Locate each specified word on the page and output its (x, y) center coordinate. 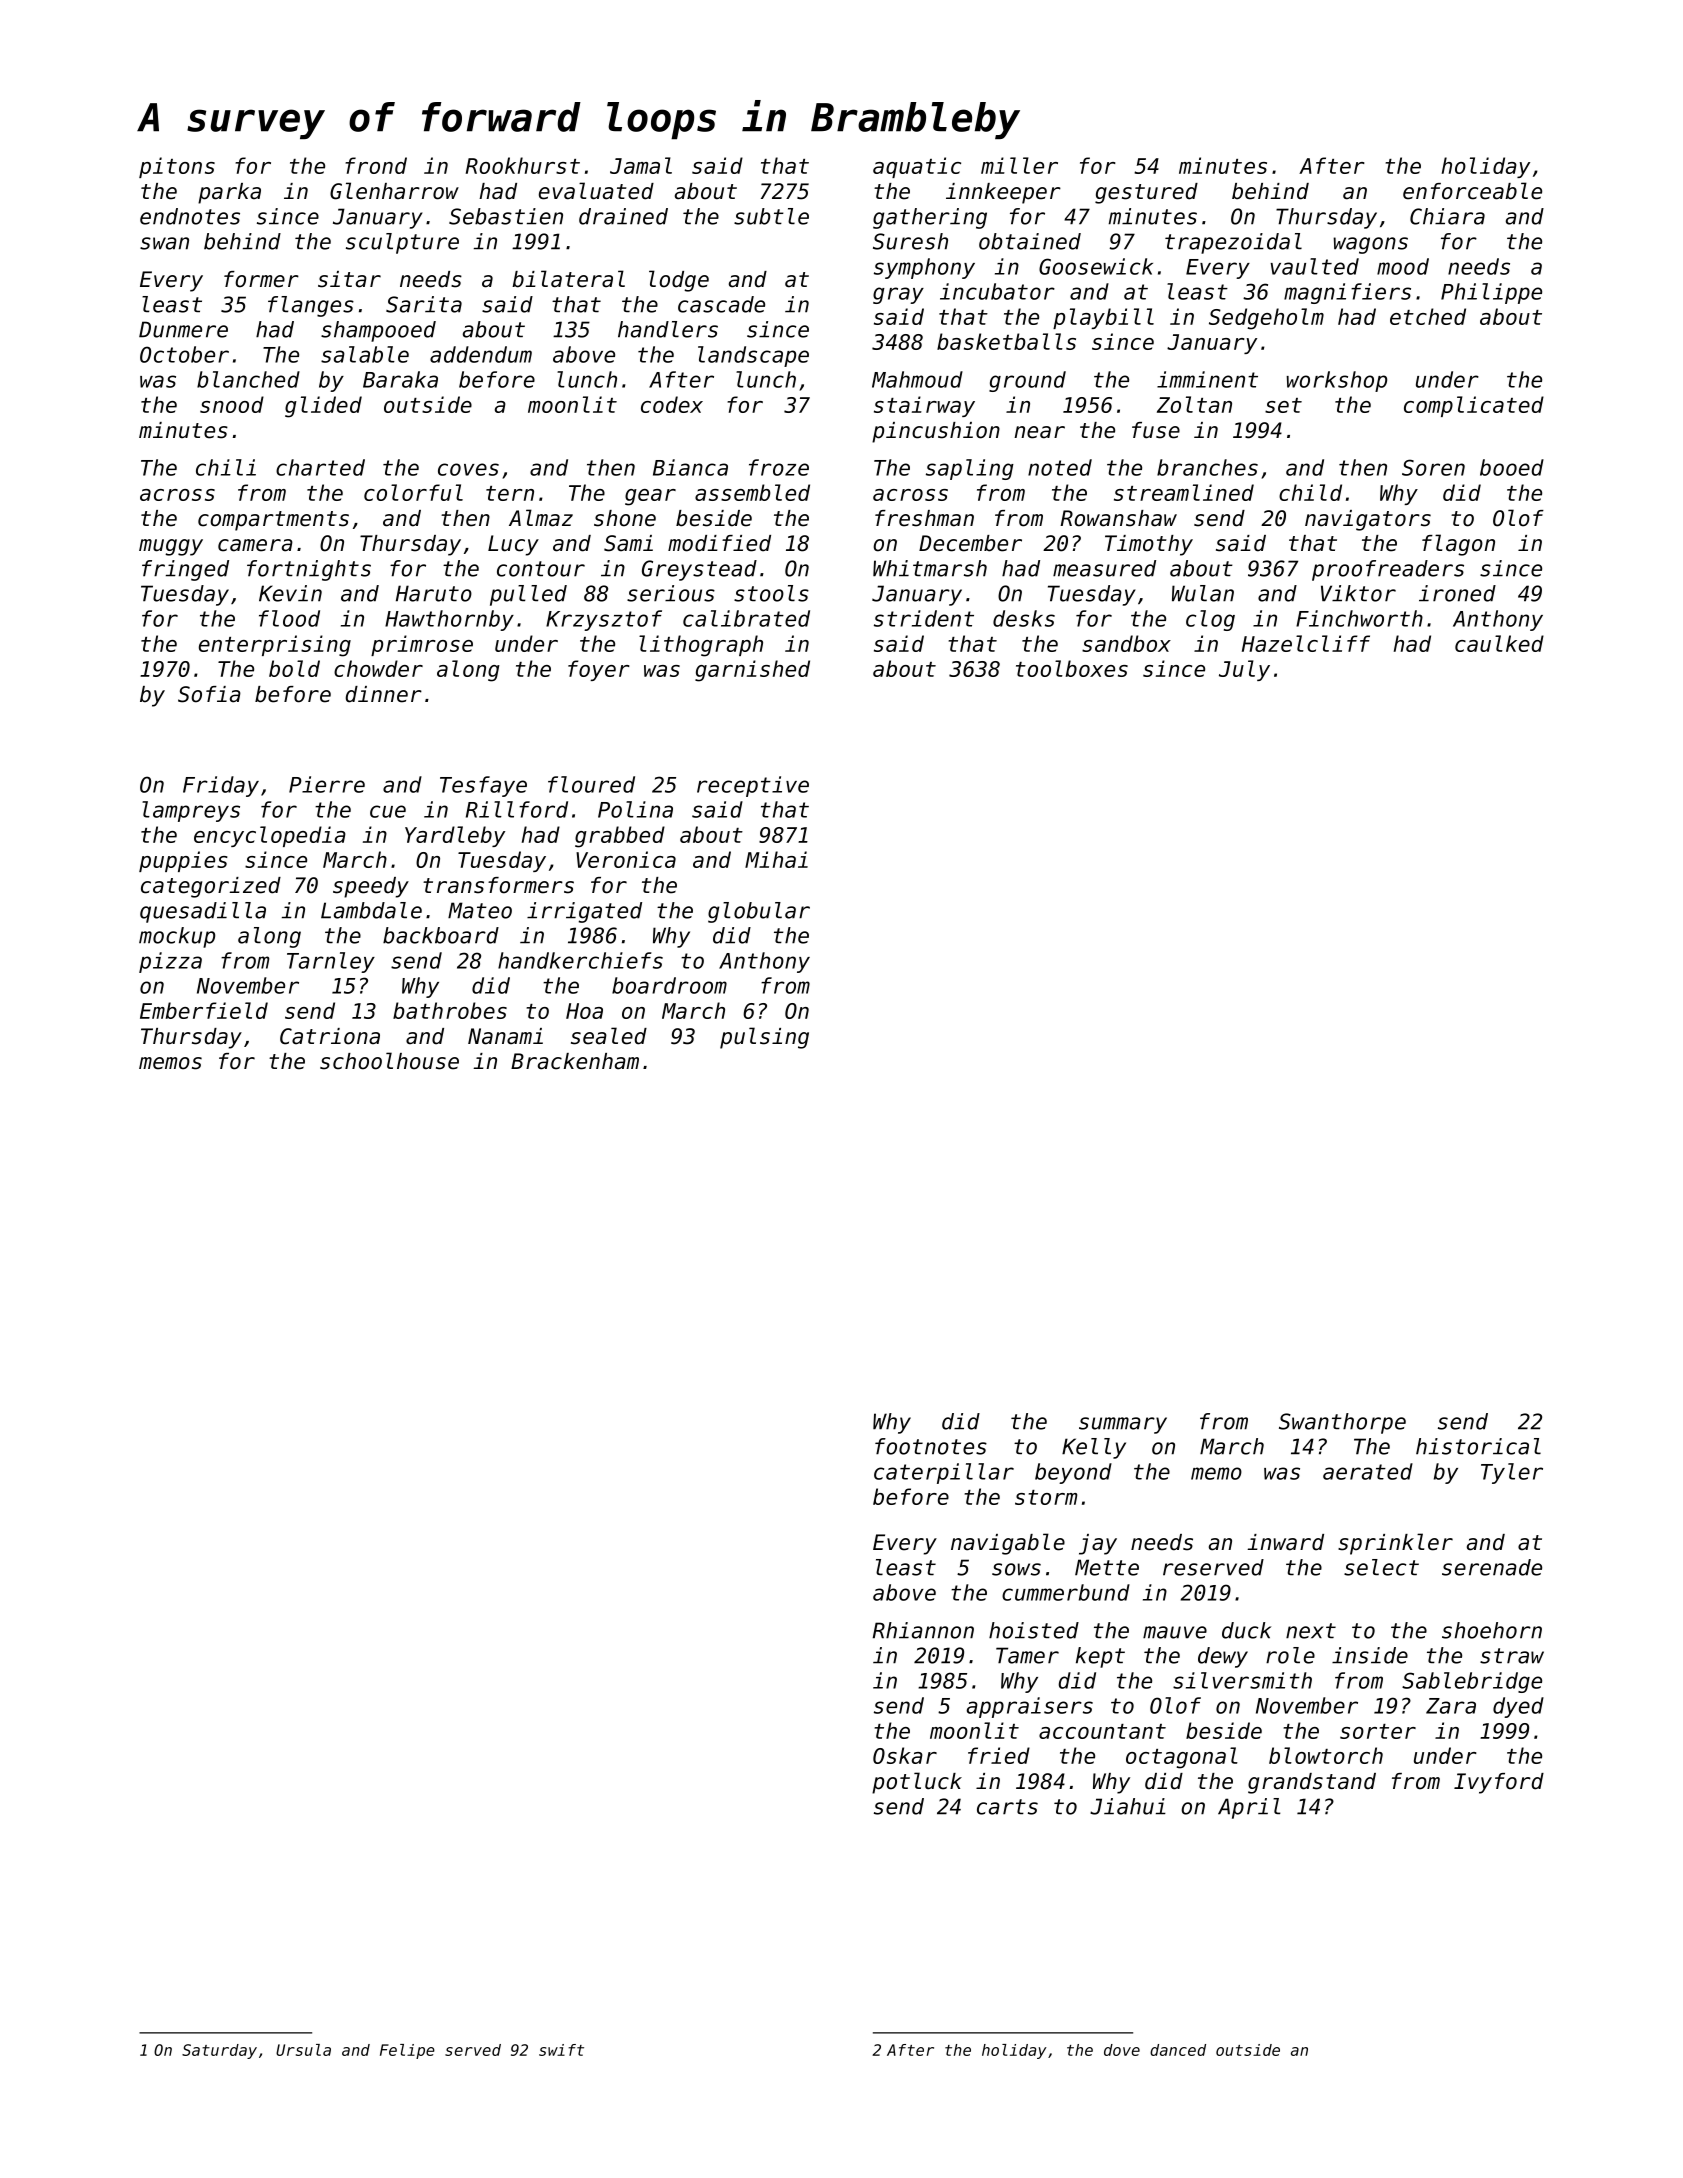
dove (1122, 2050)
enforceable (1472, 191)
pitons (177, 167)
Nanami (505, 1036)
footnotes (931, 1446)
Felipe (407, 2051)
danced (1178, 2050)
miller (1019, 165)
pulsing (764, 1038)
